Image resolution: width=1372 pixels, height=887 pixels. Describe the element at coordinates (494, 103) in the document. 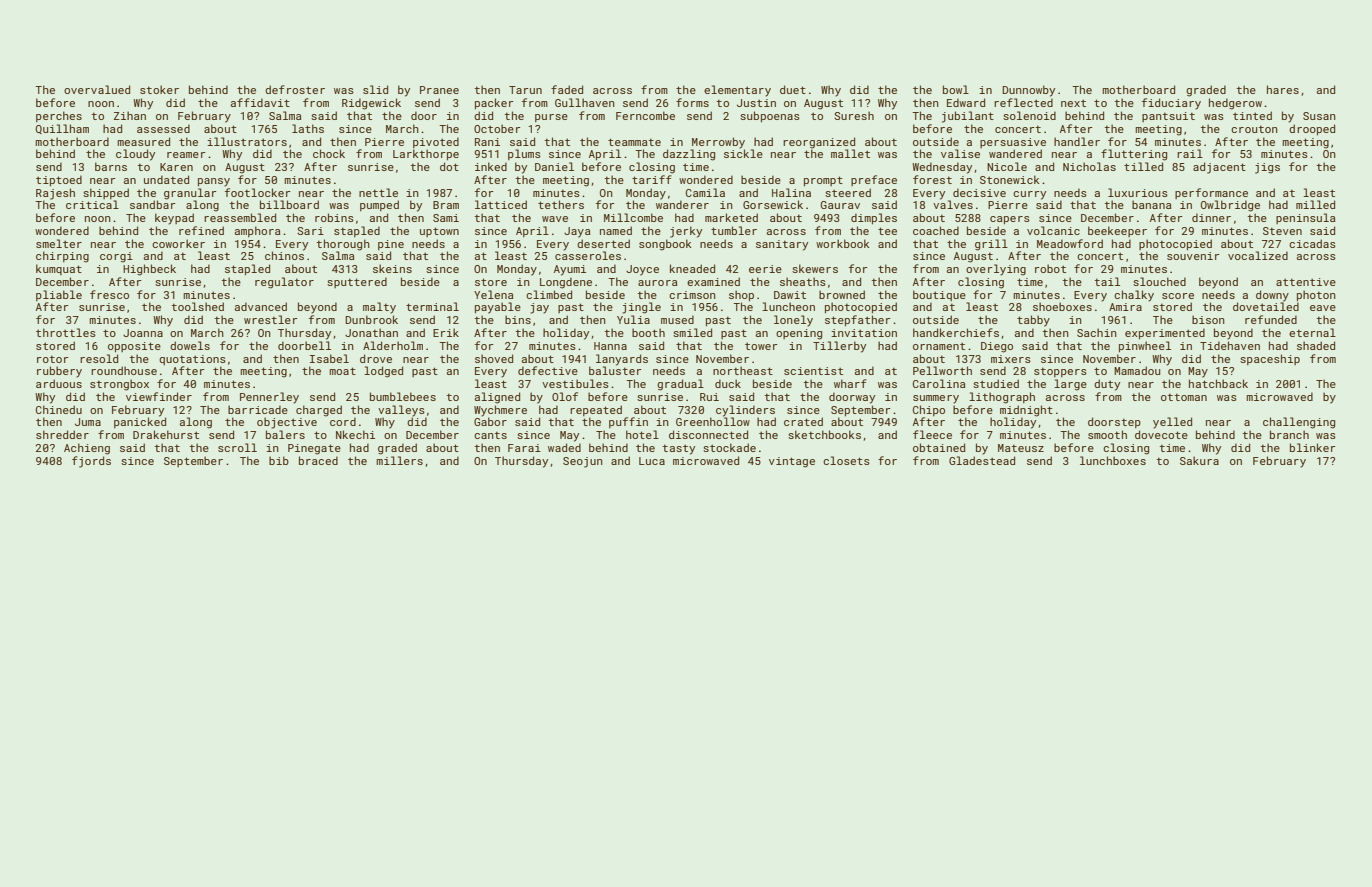

I see `packer` at that location.
